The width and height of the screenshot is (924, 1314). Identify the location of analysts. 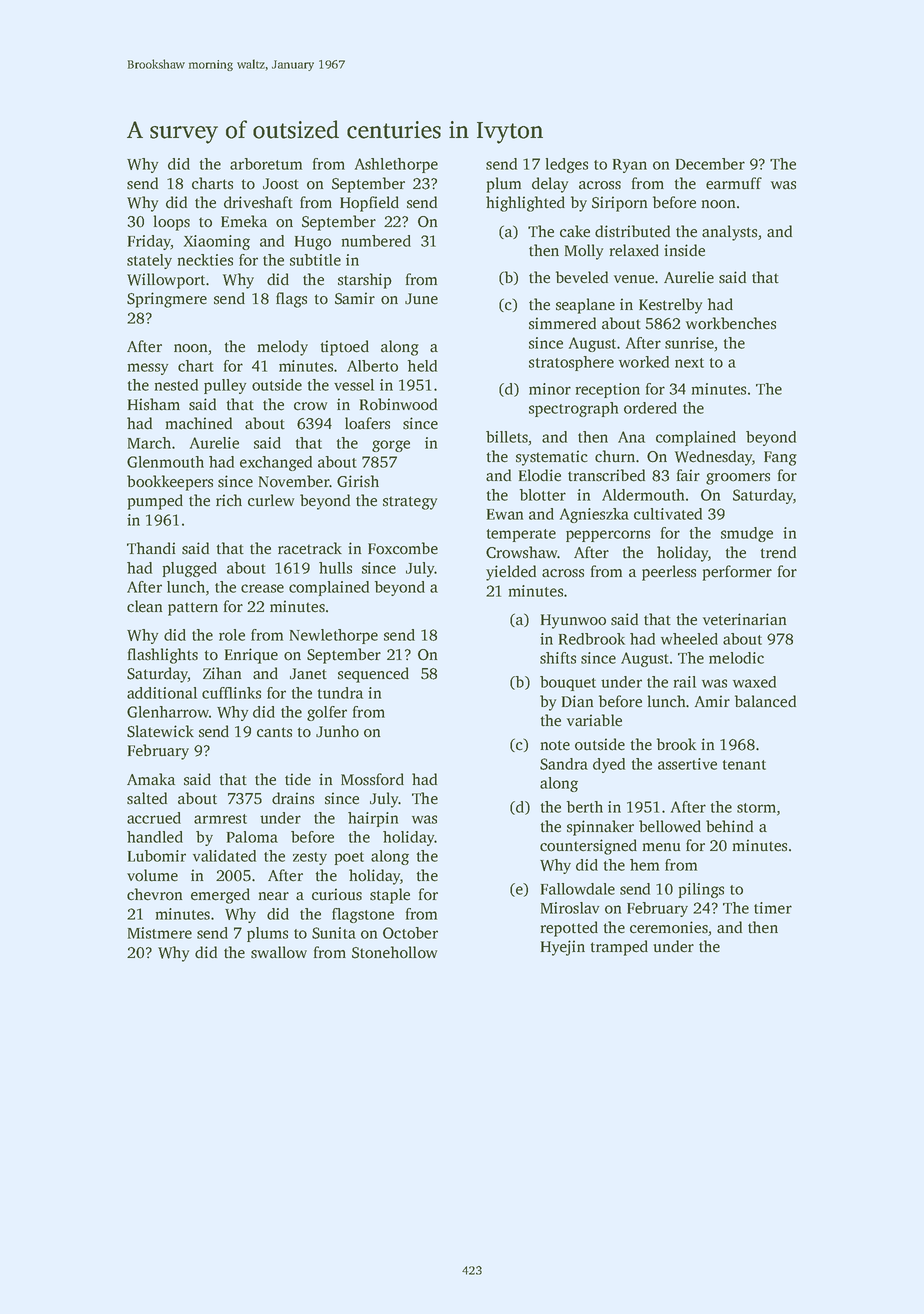
(729, 233).
